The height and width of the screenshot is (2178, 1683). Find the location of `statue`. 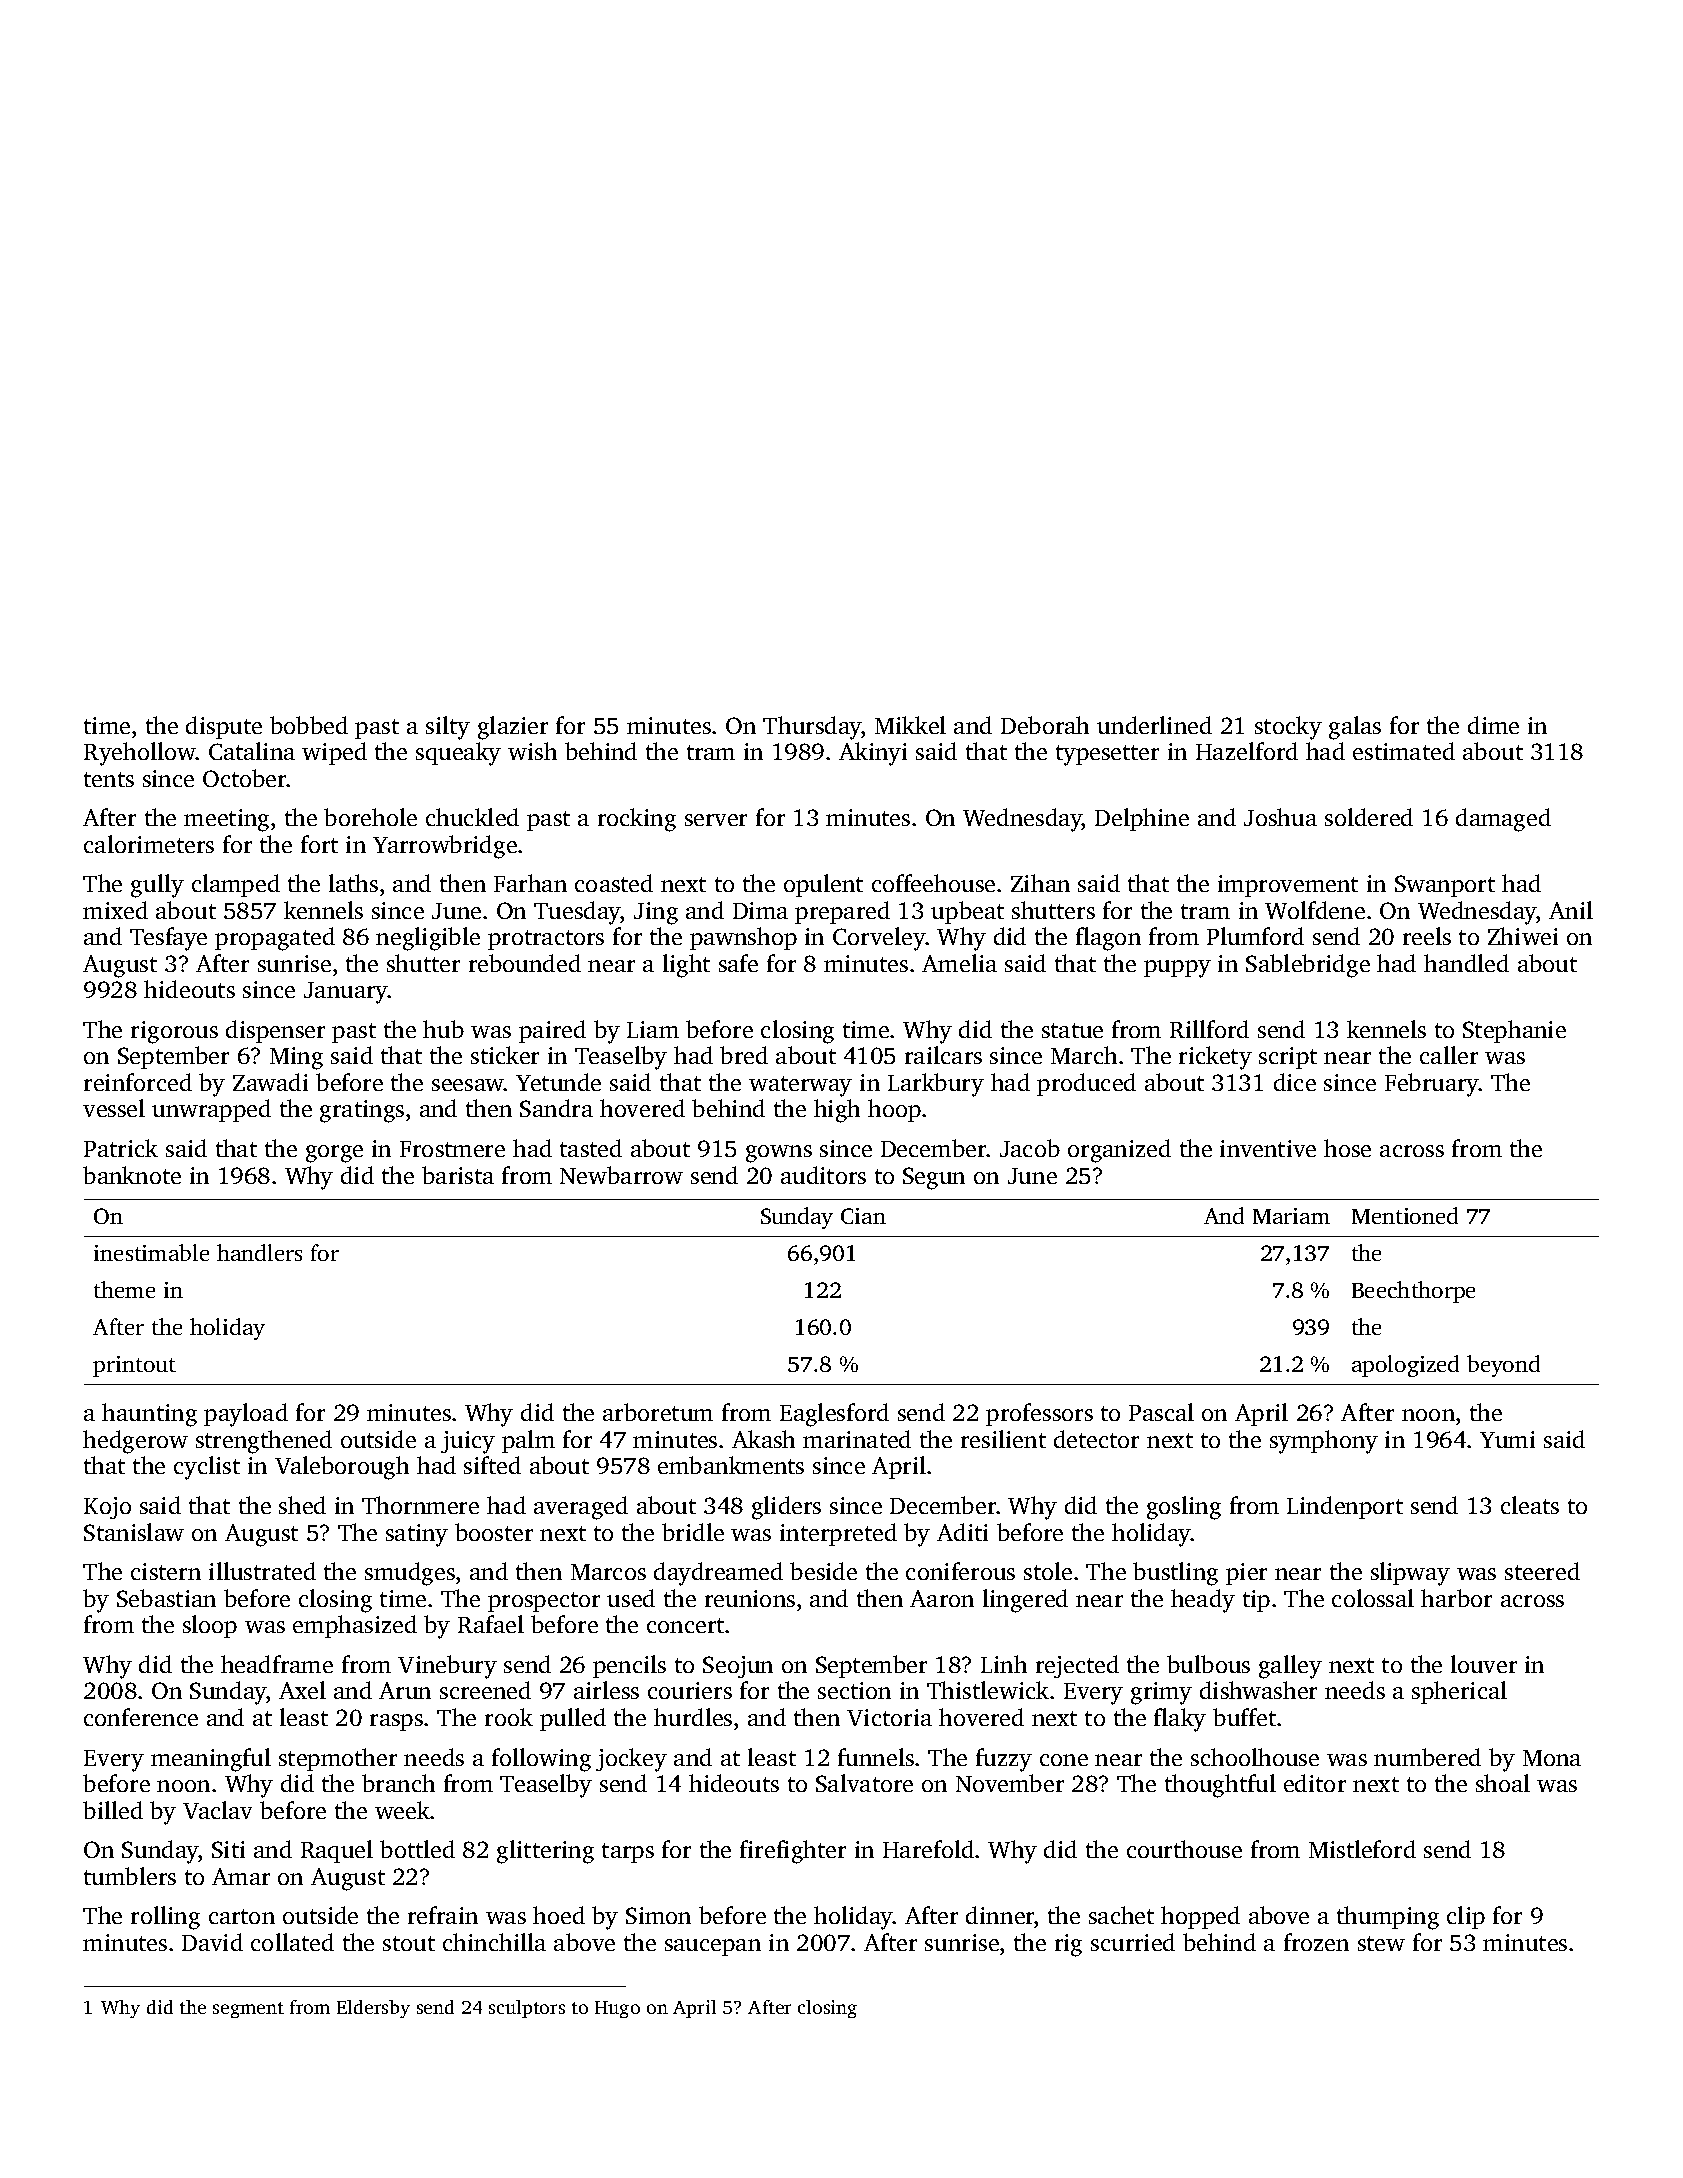

statue is located at coordinates (1072, 1030).
